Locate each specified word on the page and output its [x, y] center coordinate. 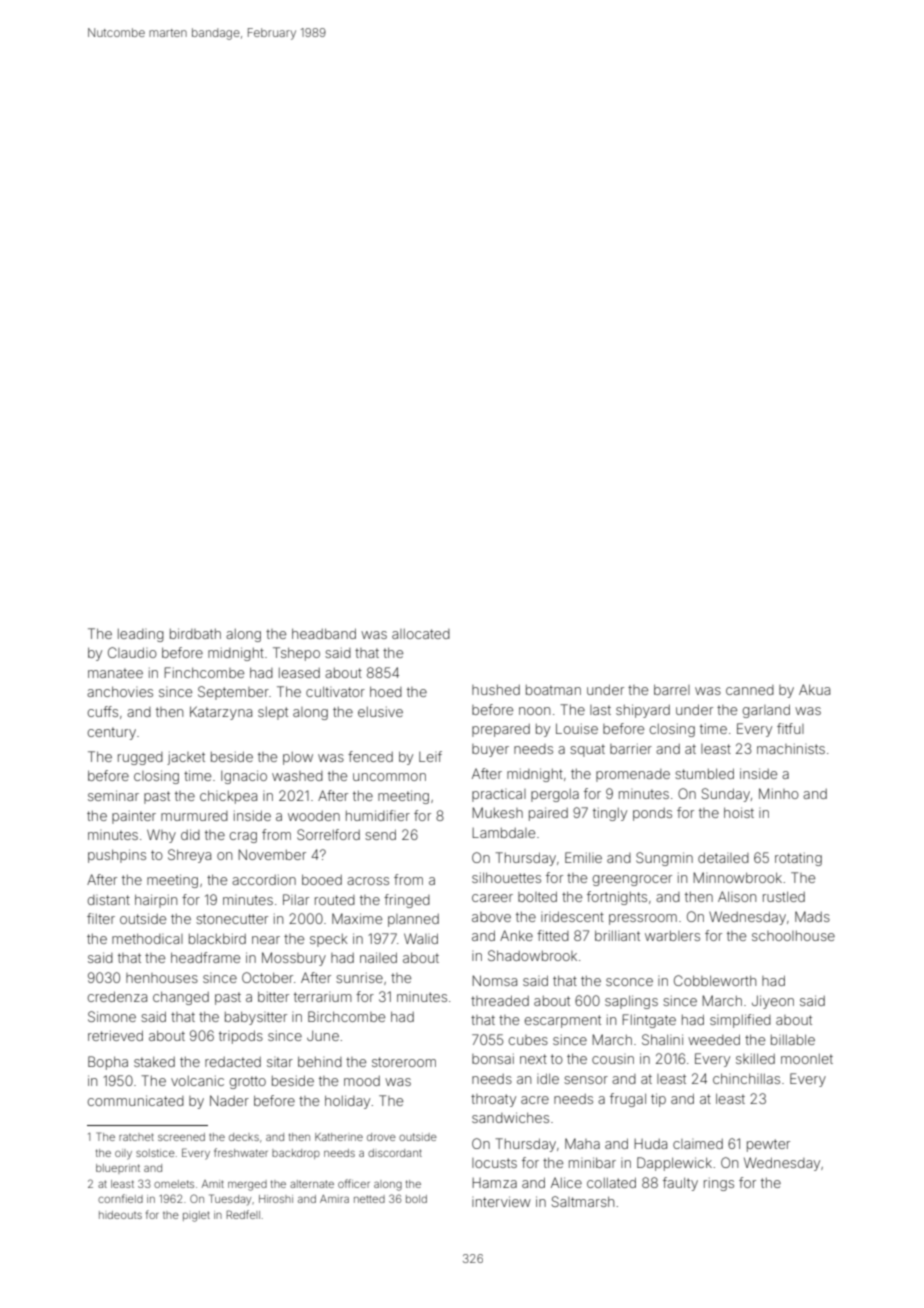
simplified [740, 1021]
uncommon [389, 777]
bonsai [493, 1058]
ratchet [136, 1137]
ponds [652, 814]
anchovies [120, 691]
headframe [205, 957]
